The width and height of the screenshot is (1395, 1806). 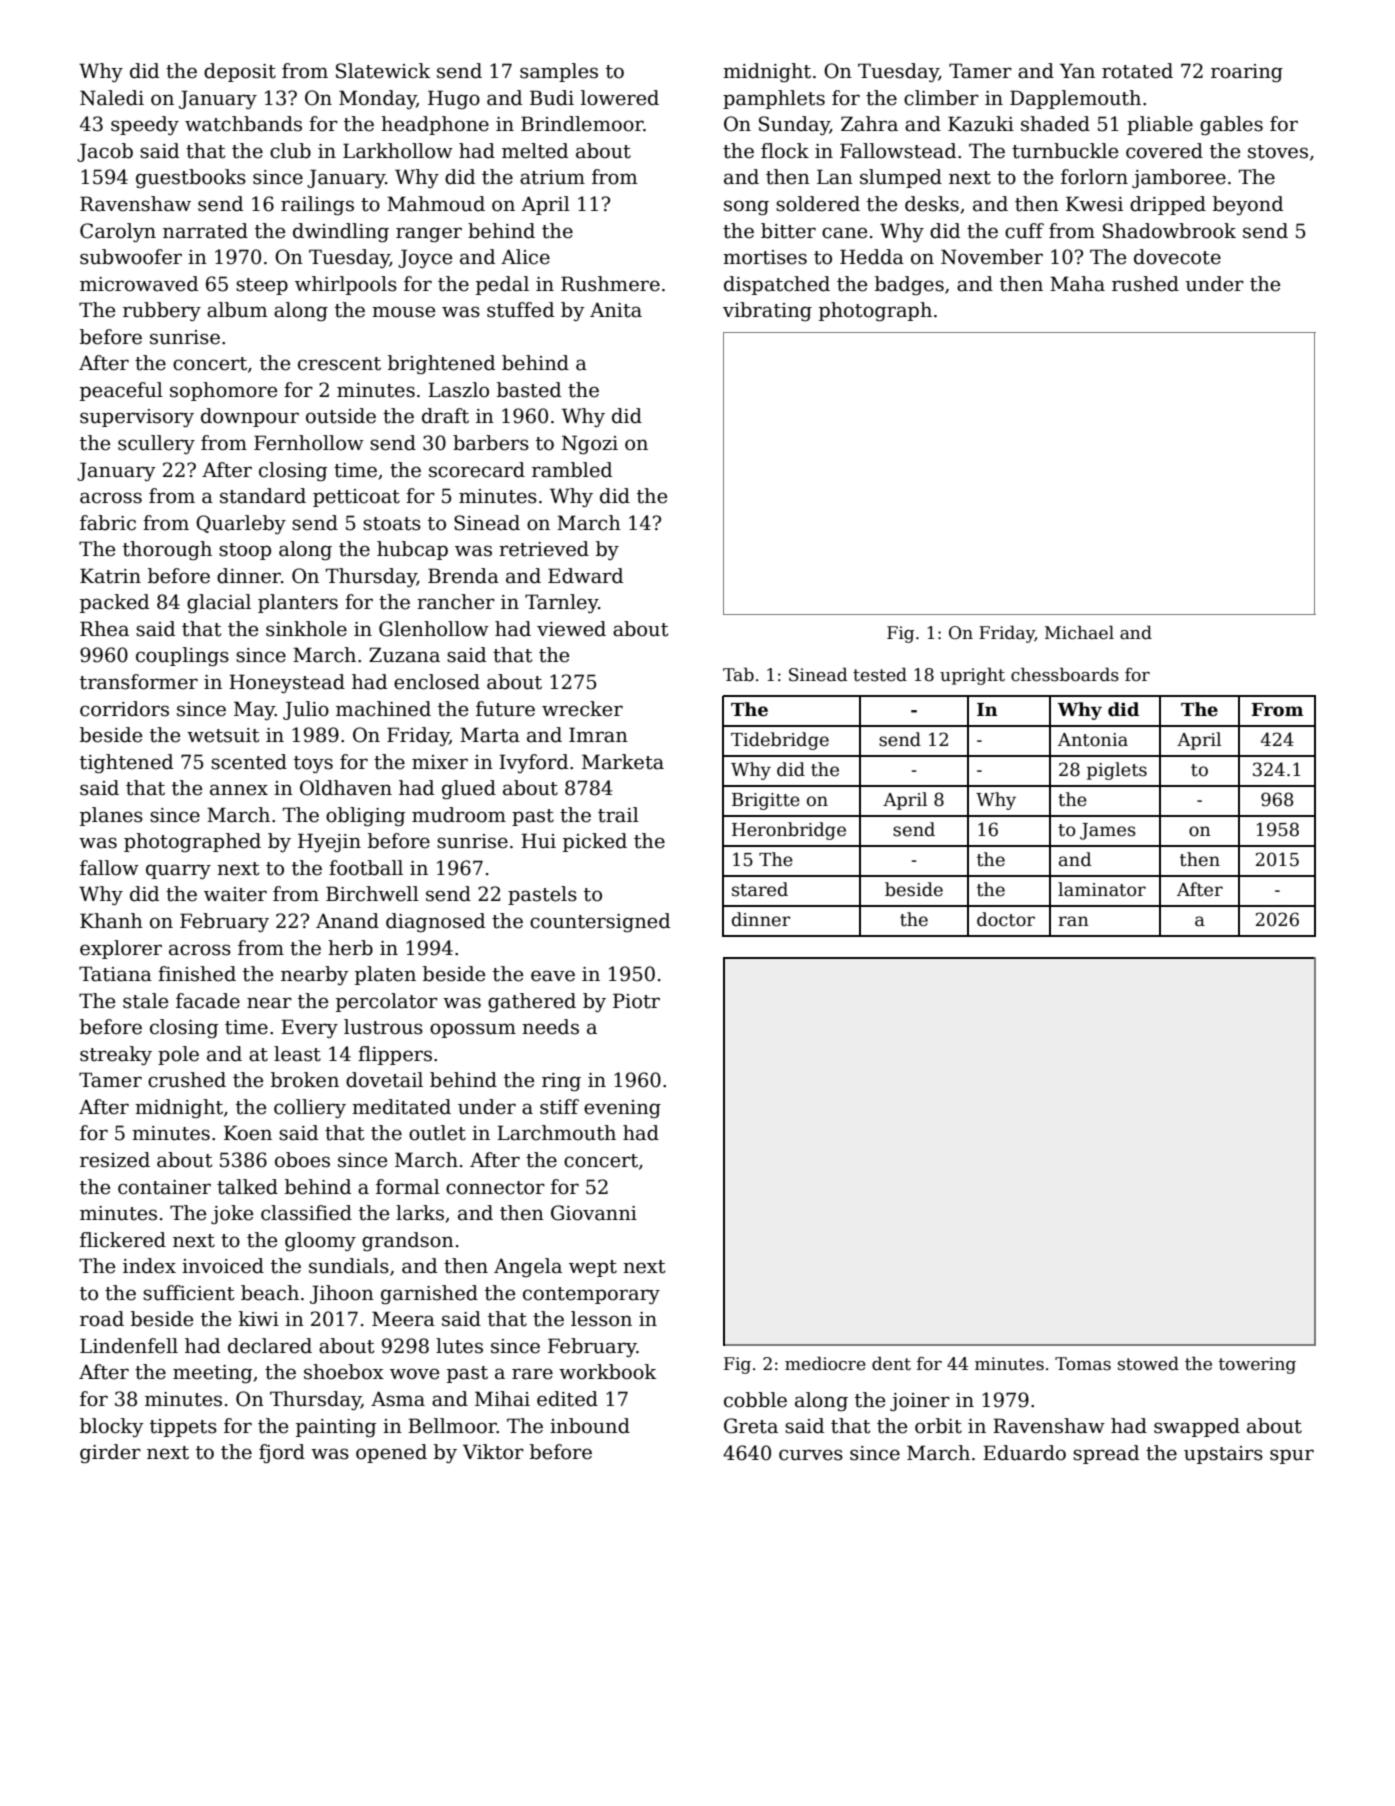 I want to click on deposit, so click(x=240, y=72).
